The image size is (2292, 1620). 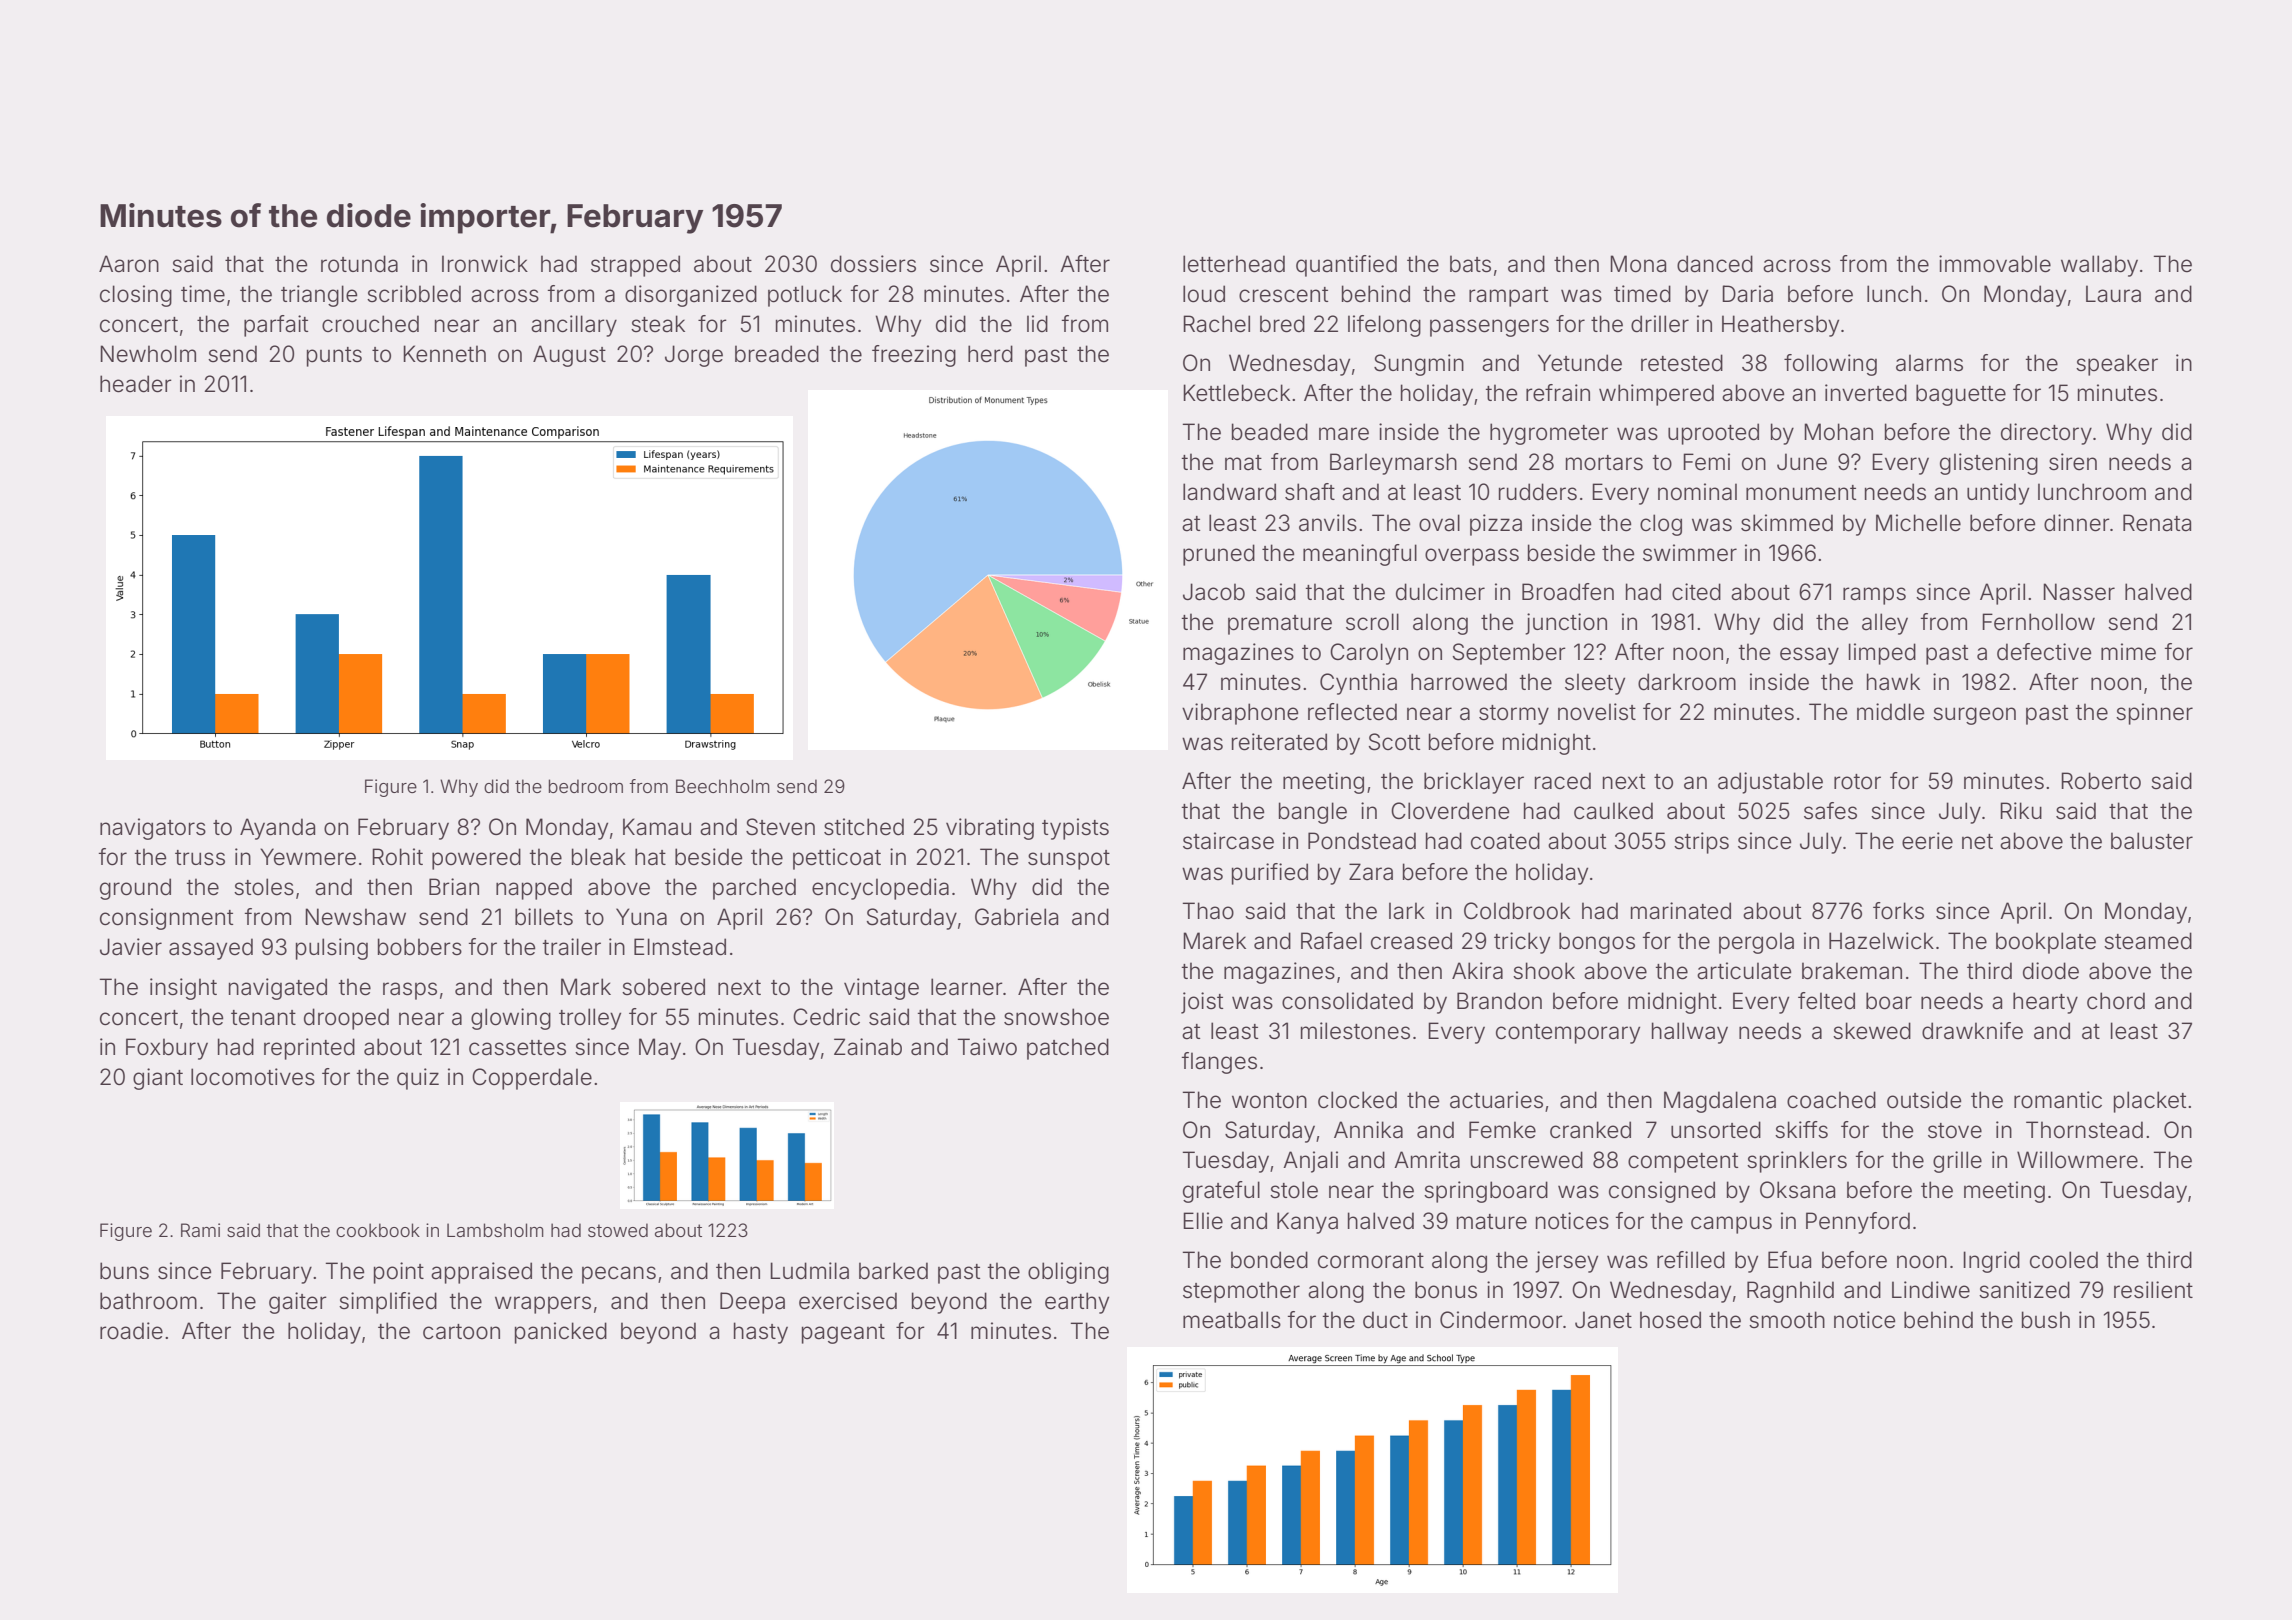 I want to click on grateful, so click(x=1221, y=1192).
